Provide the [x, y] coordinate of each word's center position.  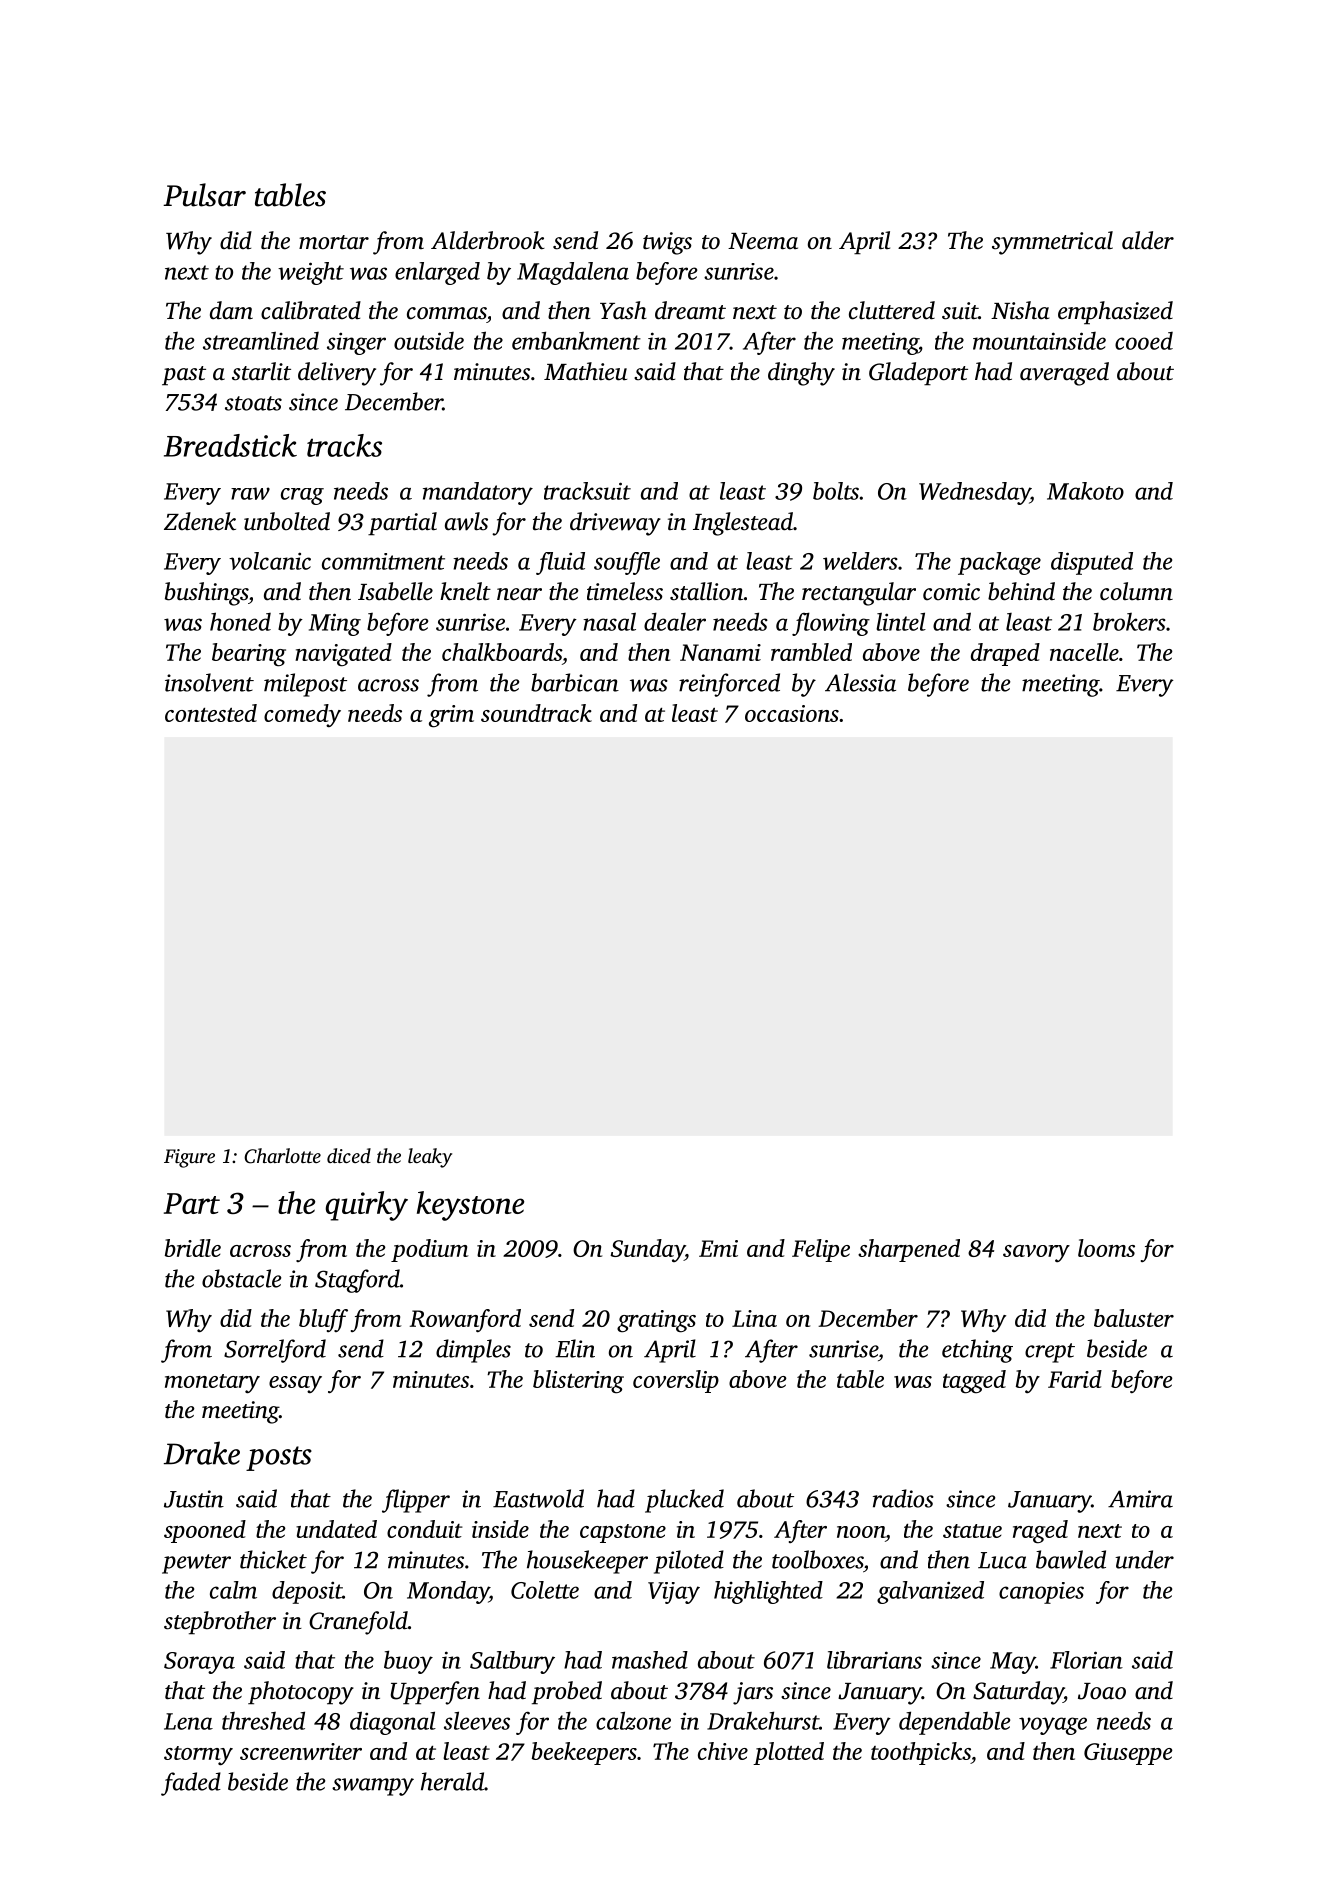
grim [451, 716]
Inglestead [743, 524]
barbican [575, 682]
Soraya [199, 1663]
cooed [1144, 341]
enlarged [437, 273]
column [1136, 591]
